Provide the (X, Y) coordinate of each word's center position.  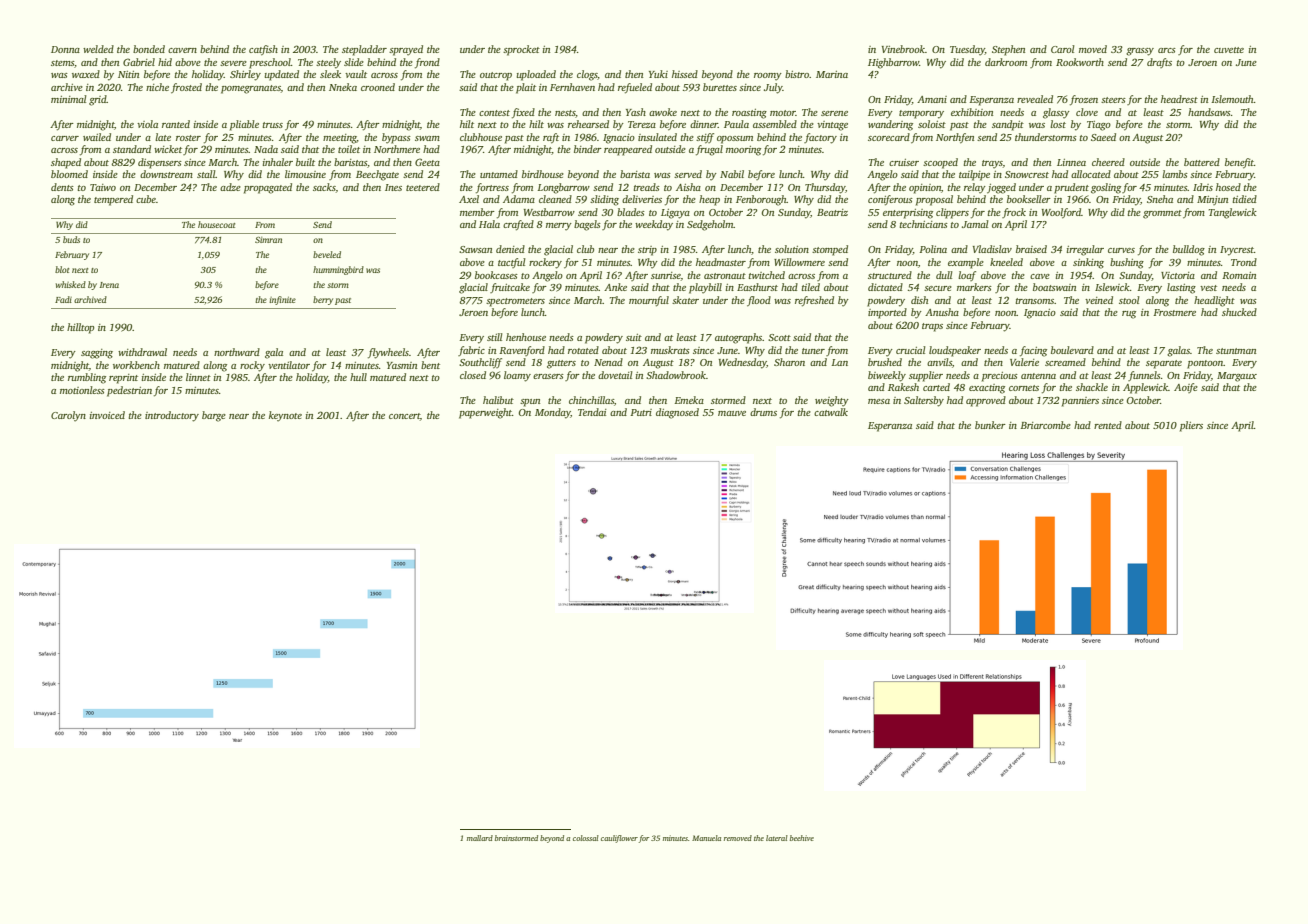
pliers (1191, 426)
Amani (932, 99)
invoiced (107, 415)
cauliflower (619, 839)
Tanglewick (1233, 213)
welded (98, 49)
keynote (285, 416)
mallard (480, 838)
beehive (802, 838)
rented (1108, 425)
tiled (811, 287)
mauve (732, 413)
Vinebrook (903, 49)
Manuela (706, 838)
